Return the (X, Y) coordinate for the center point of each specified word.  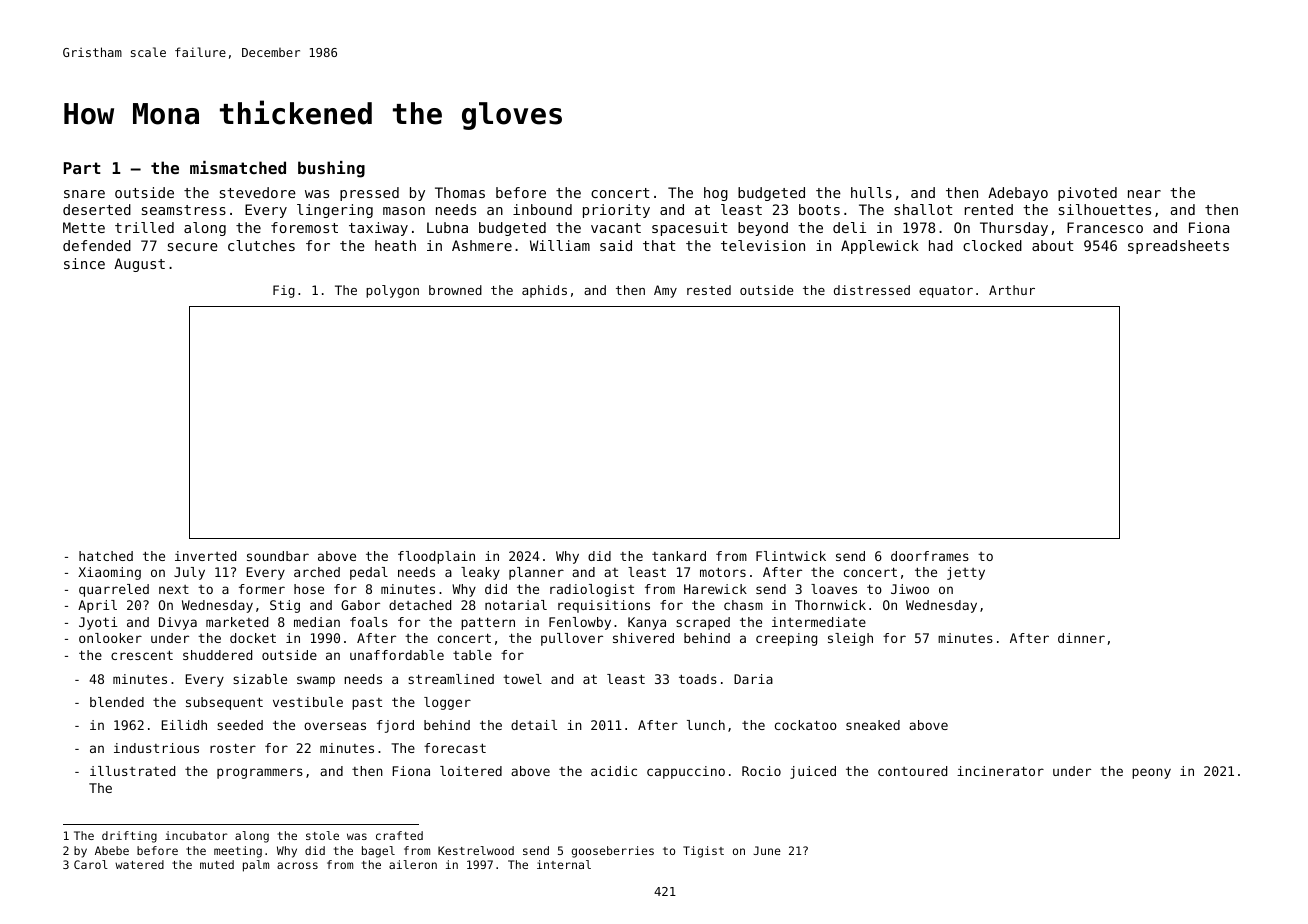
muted (217, 864)
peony (1151, 773)
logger (447, 703)
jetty (966, 573)
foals (369, 622)
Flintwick (791, 556)
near (1144, 194)
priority (616, 211)
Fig (284, 291)
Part (82, 168)
